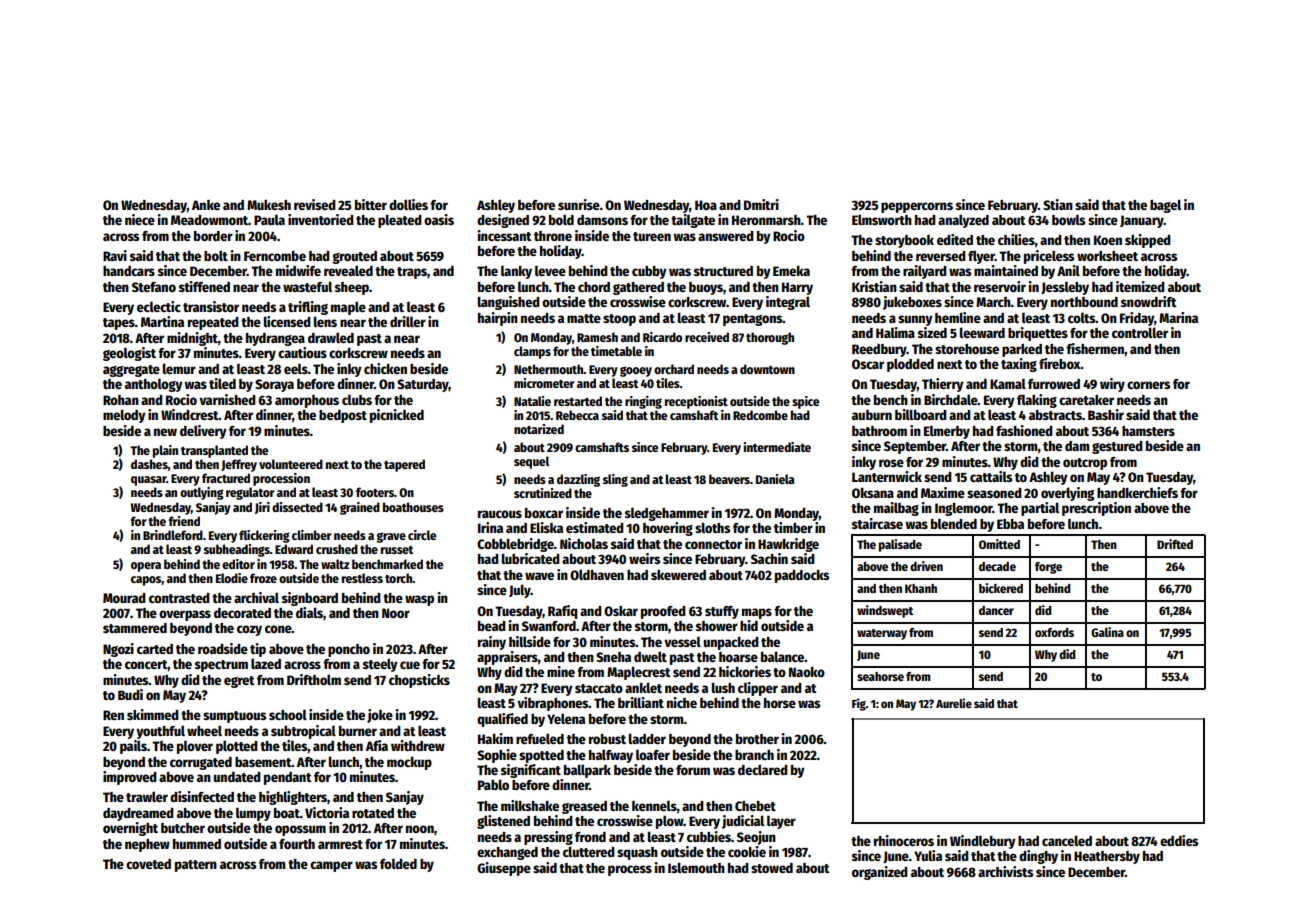 Image resolution: width=1308 pixels, height=924 pixels. I want to click on Rohan, so click(121, 400).
